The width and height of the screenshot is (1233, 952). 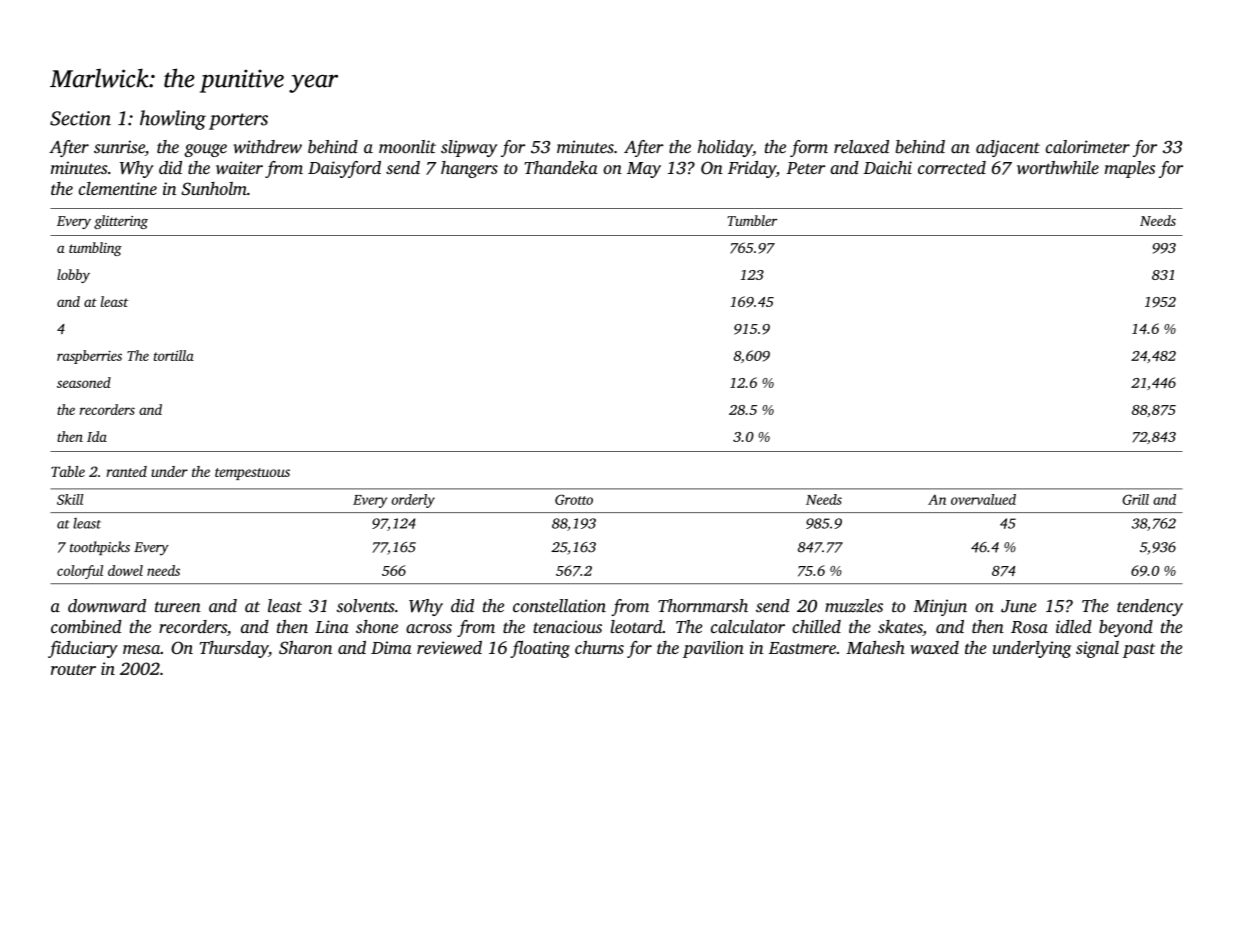 What do you see at coordinates (599, 647) in the screenshot?
I see `churns` at bounding box center [599, 647].
